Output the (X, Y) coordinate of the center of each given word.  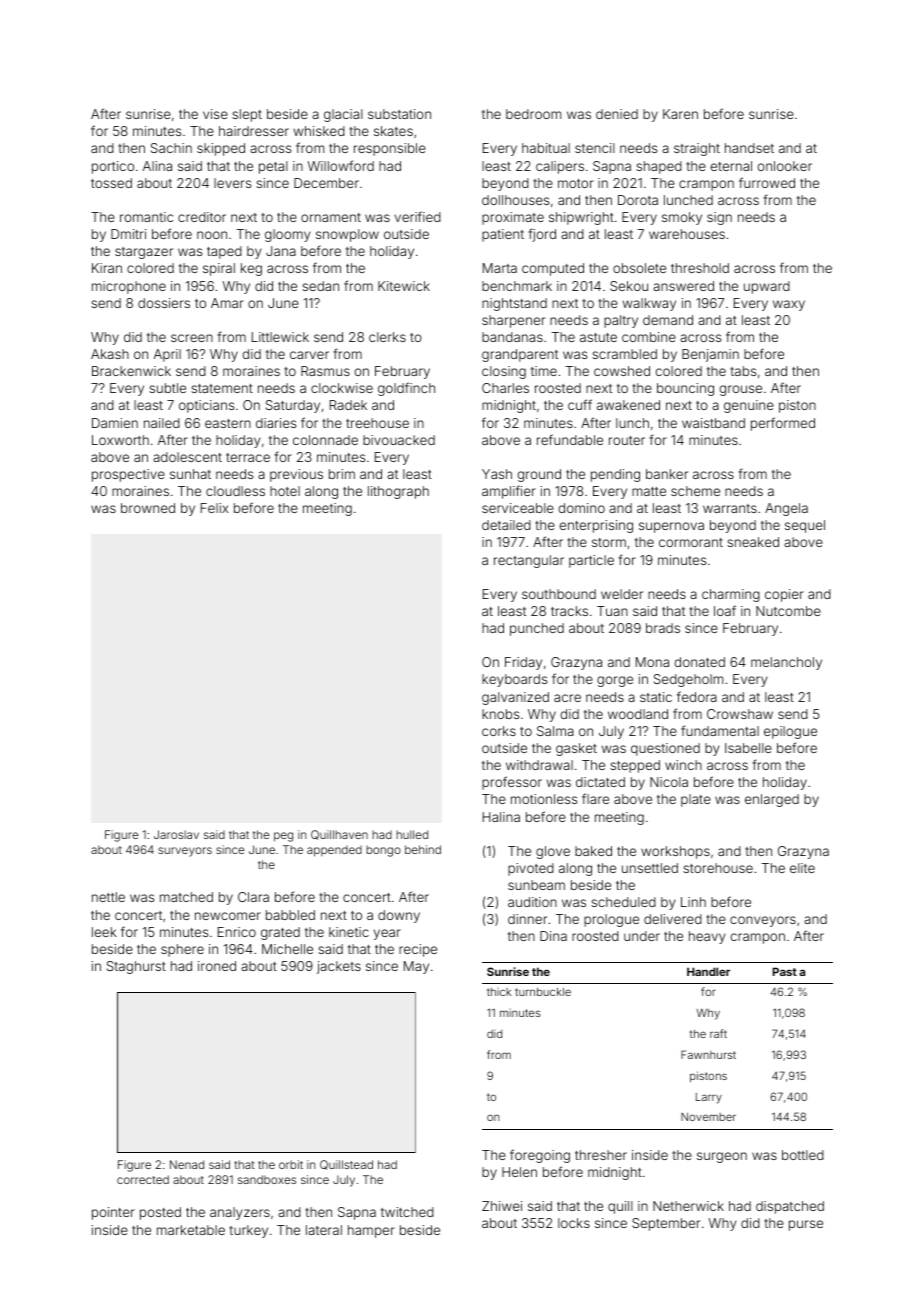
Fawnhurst (708, 1054)
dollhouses (515, 200)
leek (104, 932)
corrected (143, 1179)
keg (251, 269)
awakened (628, 405)
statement (222, 388)
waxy (789, 305)
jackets (339, 967)
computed (553, 269)
